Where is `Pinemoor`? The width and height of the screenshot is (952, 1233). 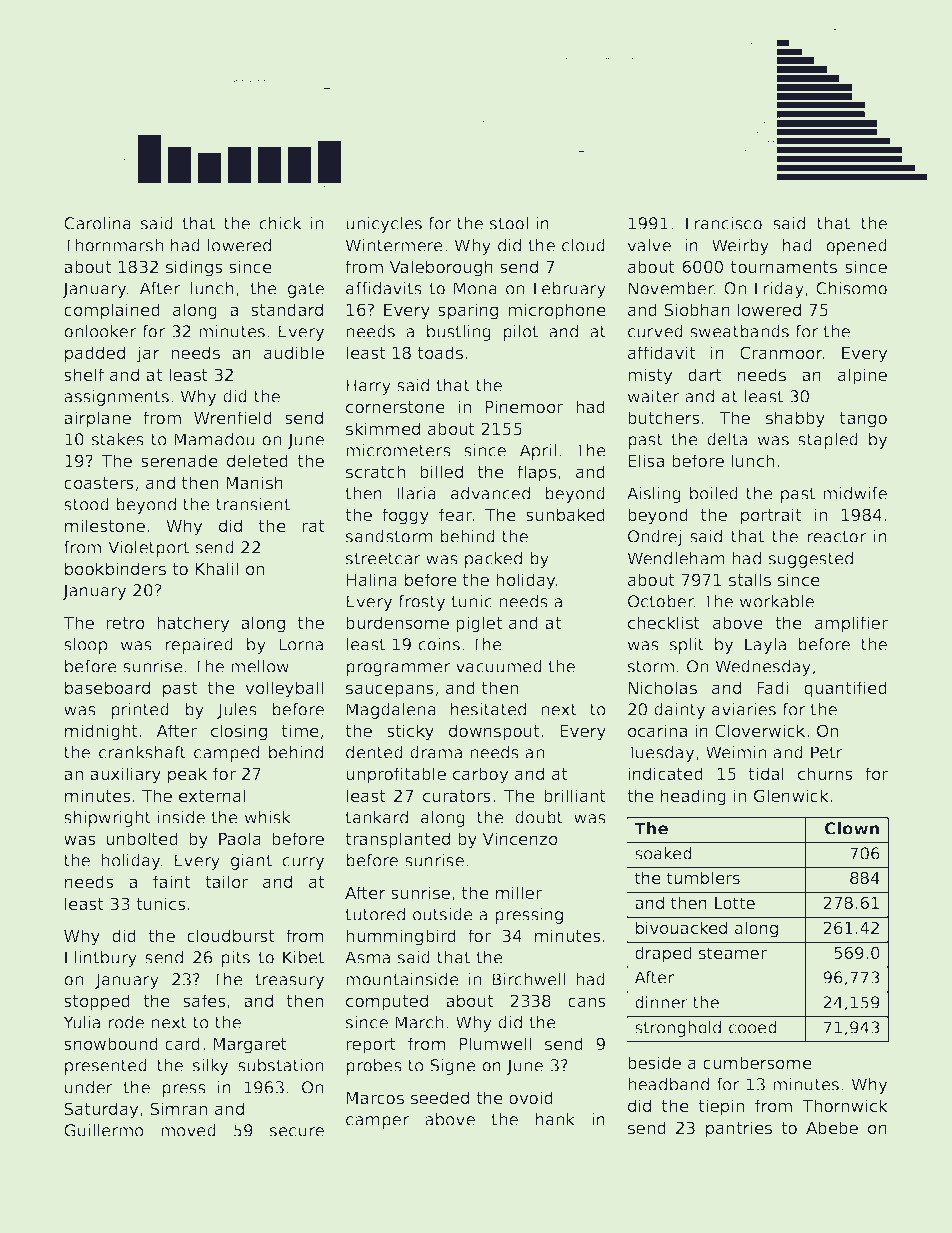 Pinemoor is located at coordinates (524, 406).
